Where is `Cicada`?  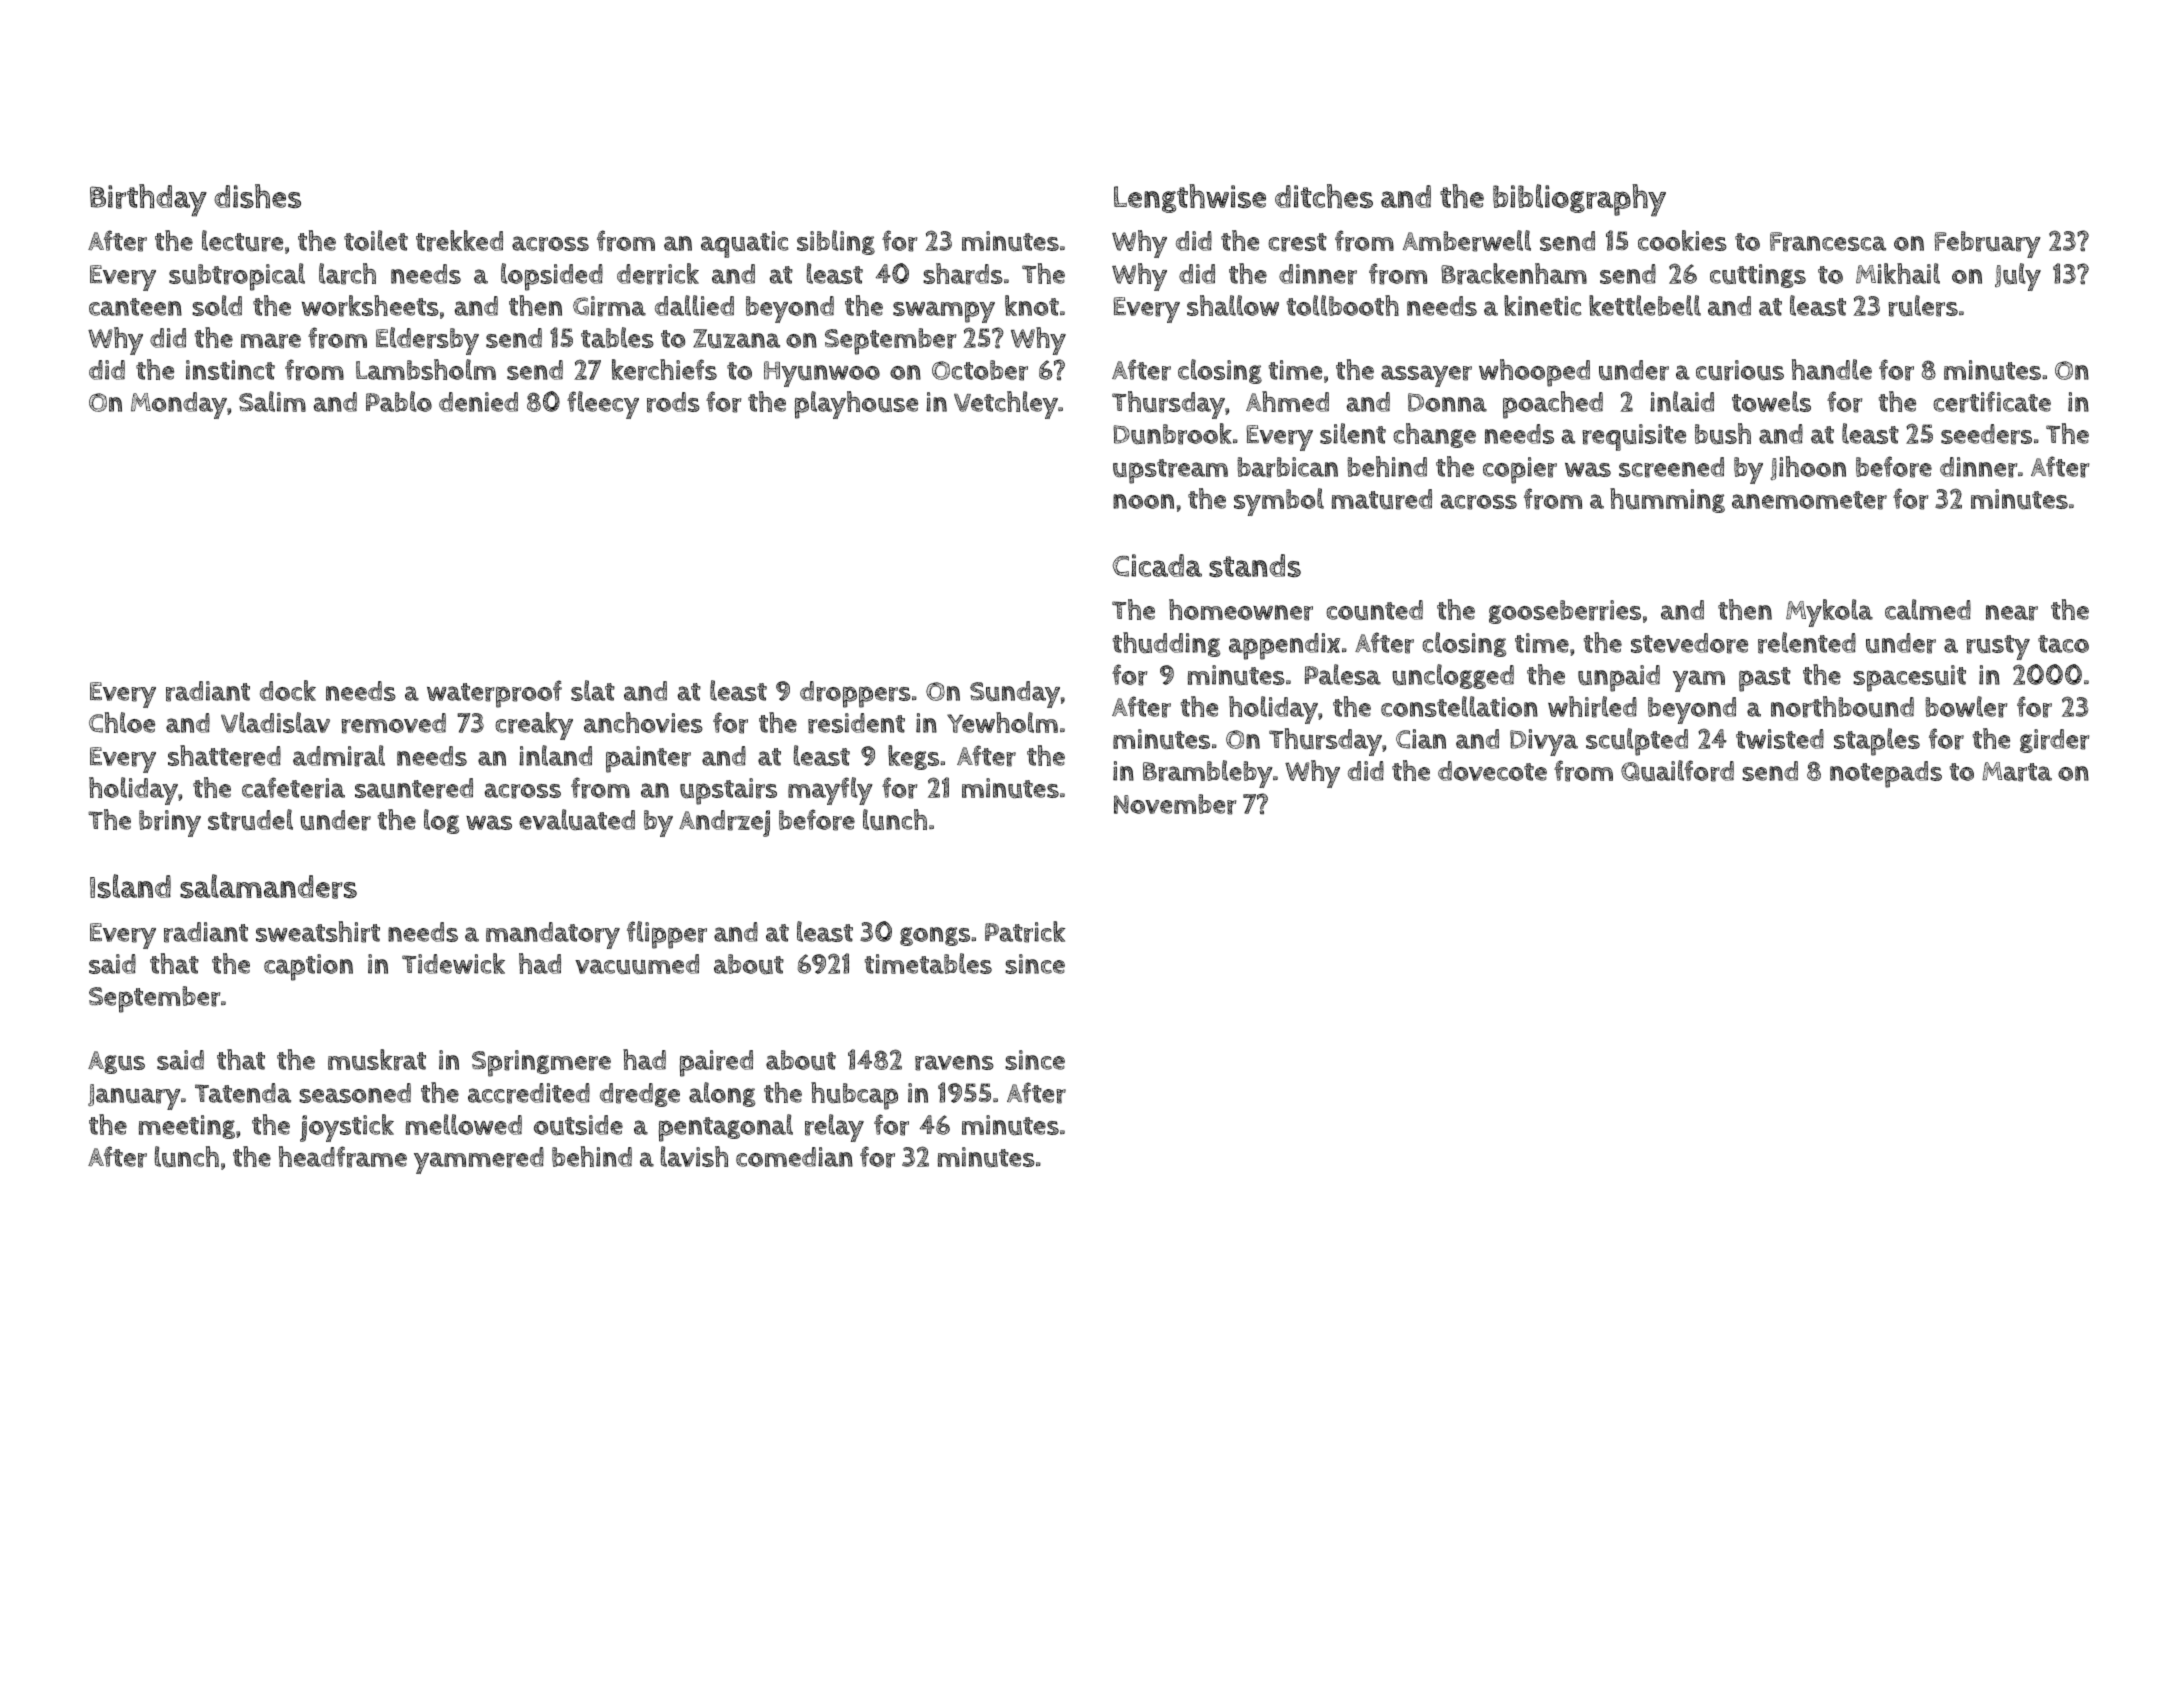
Cicada is located at coordinates (1157, 565).
